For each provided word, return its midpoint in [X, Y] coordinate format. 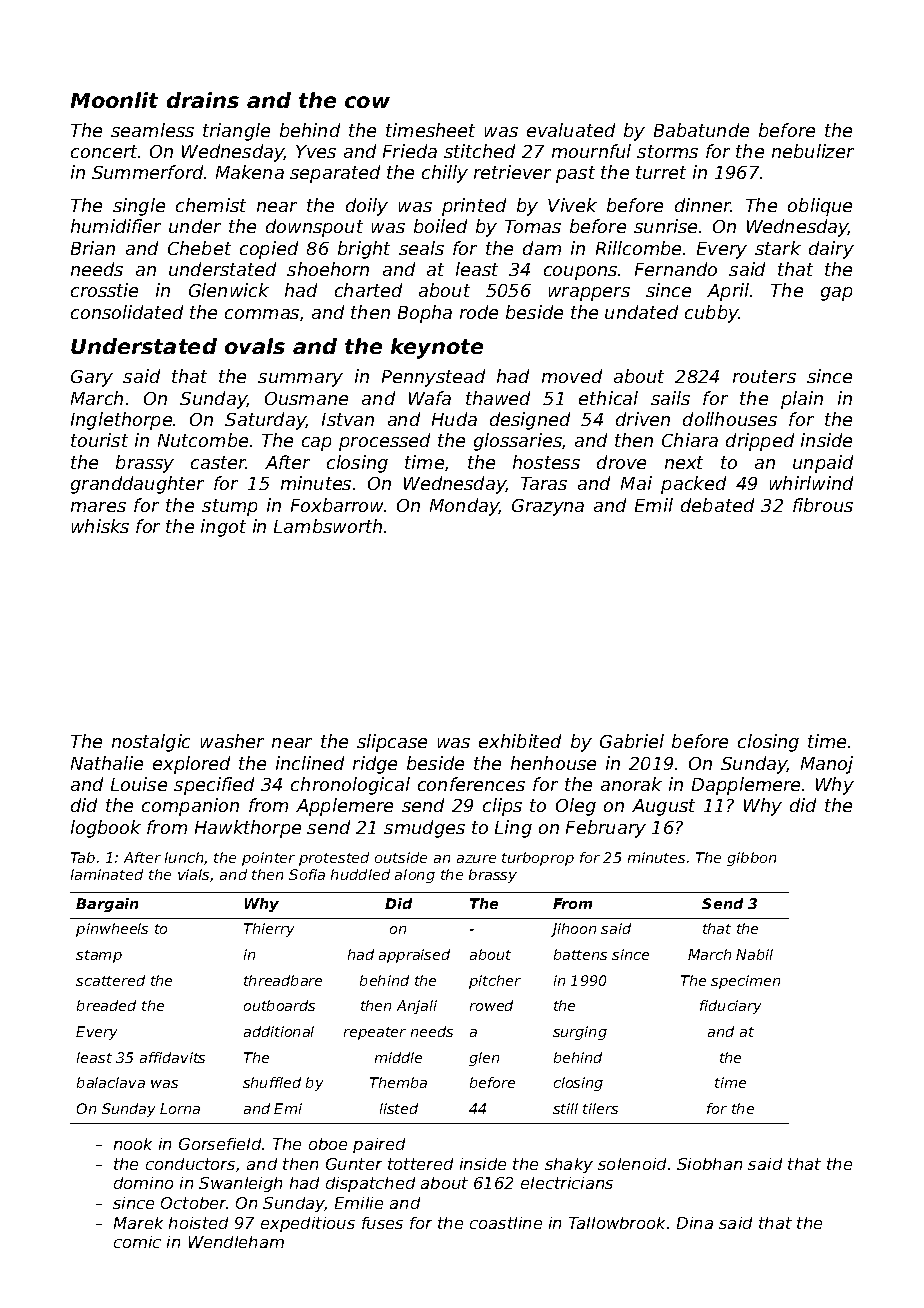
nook [133, 1144]
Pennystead [433, 378]
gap [836, 294]
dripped [760, 442]
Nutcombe [203, 440]
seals [421, 248]
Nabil [754, 954]
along [415, 876]
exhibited [520, 741]
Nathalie [107, 763]
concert [104, 151]
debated [717, 505]
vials [193, 874]
